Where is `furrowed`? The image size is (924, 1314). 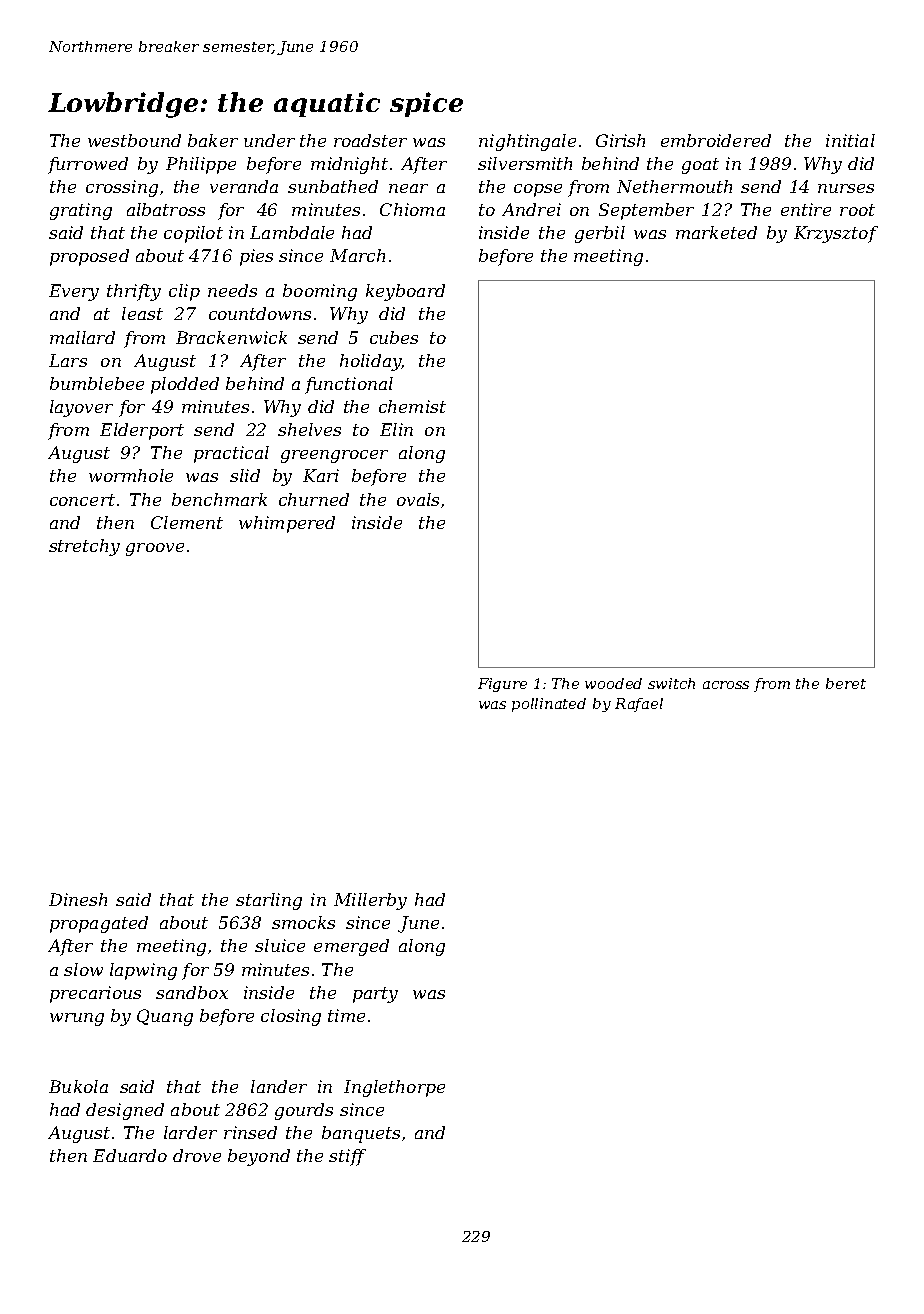 furrowed is located at coordinates (88, 165).
